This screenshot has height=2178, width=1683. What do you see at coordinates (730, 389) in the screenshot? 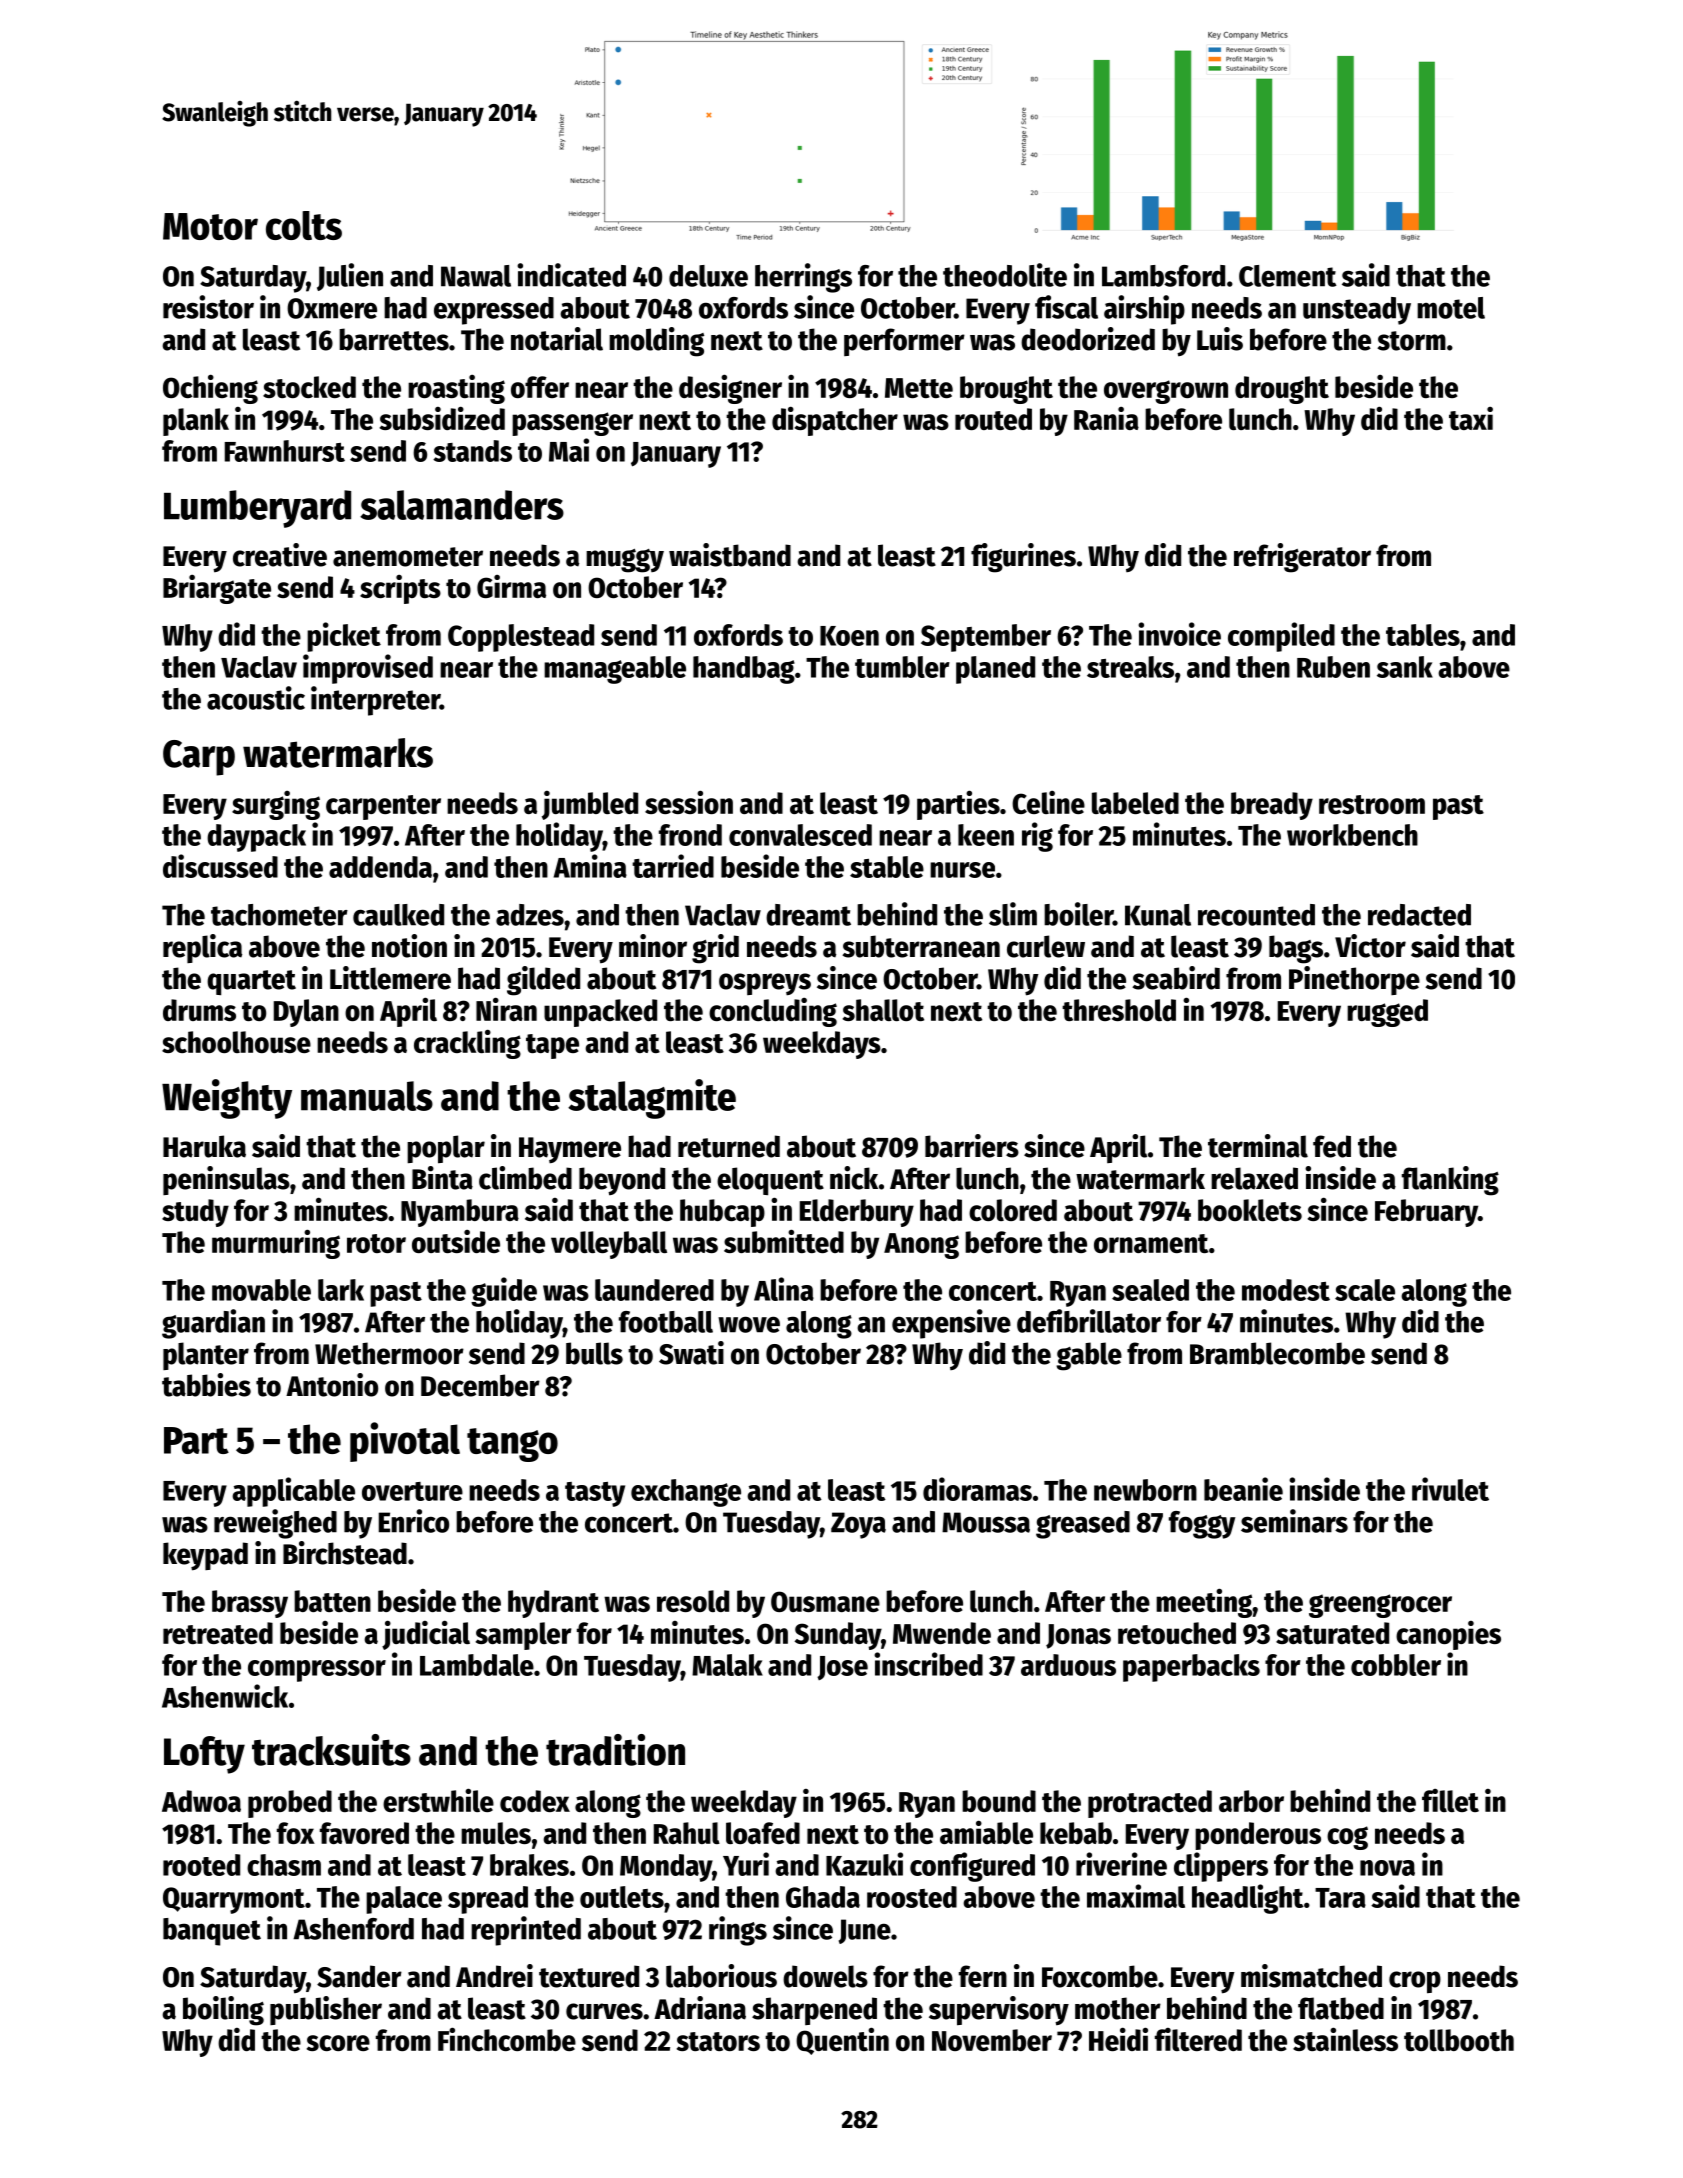
I see `designer` at bounding box center [730, 389].
